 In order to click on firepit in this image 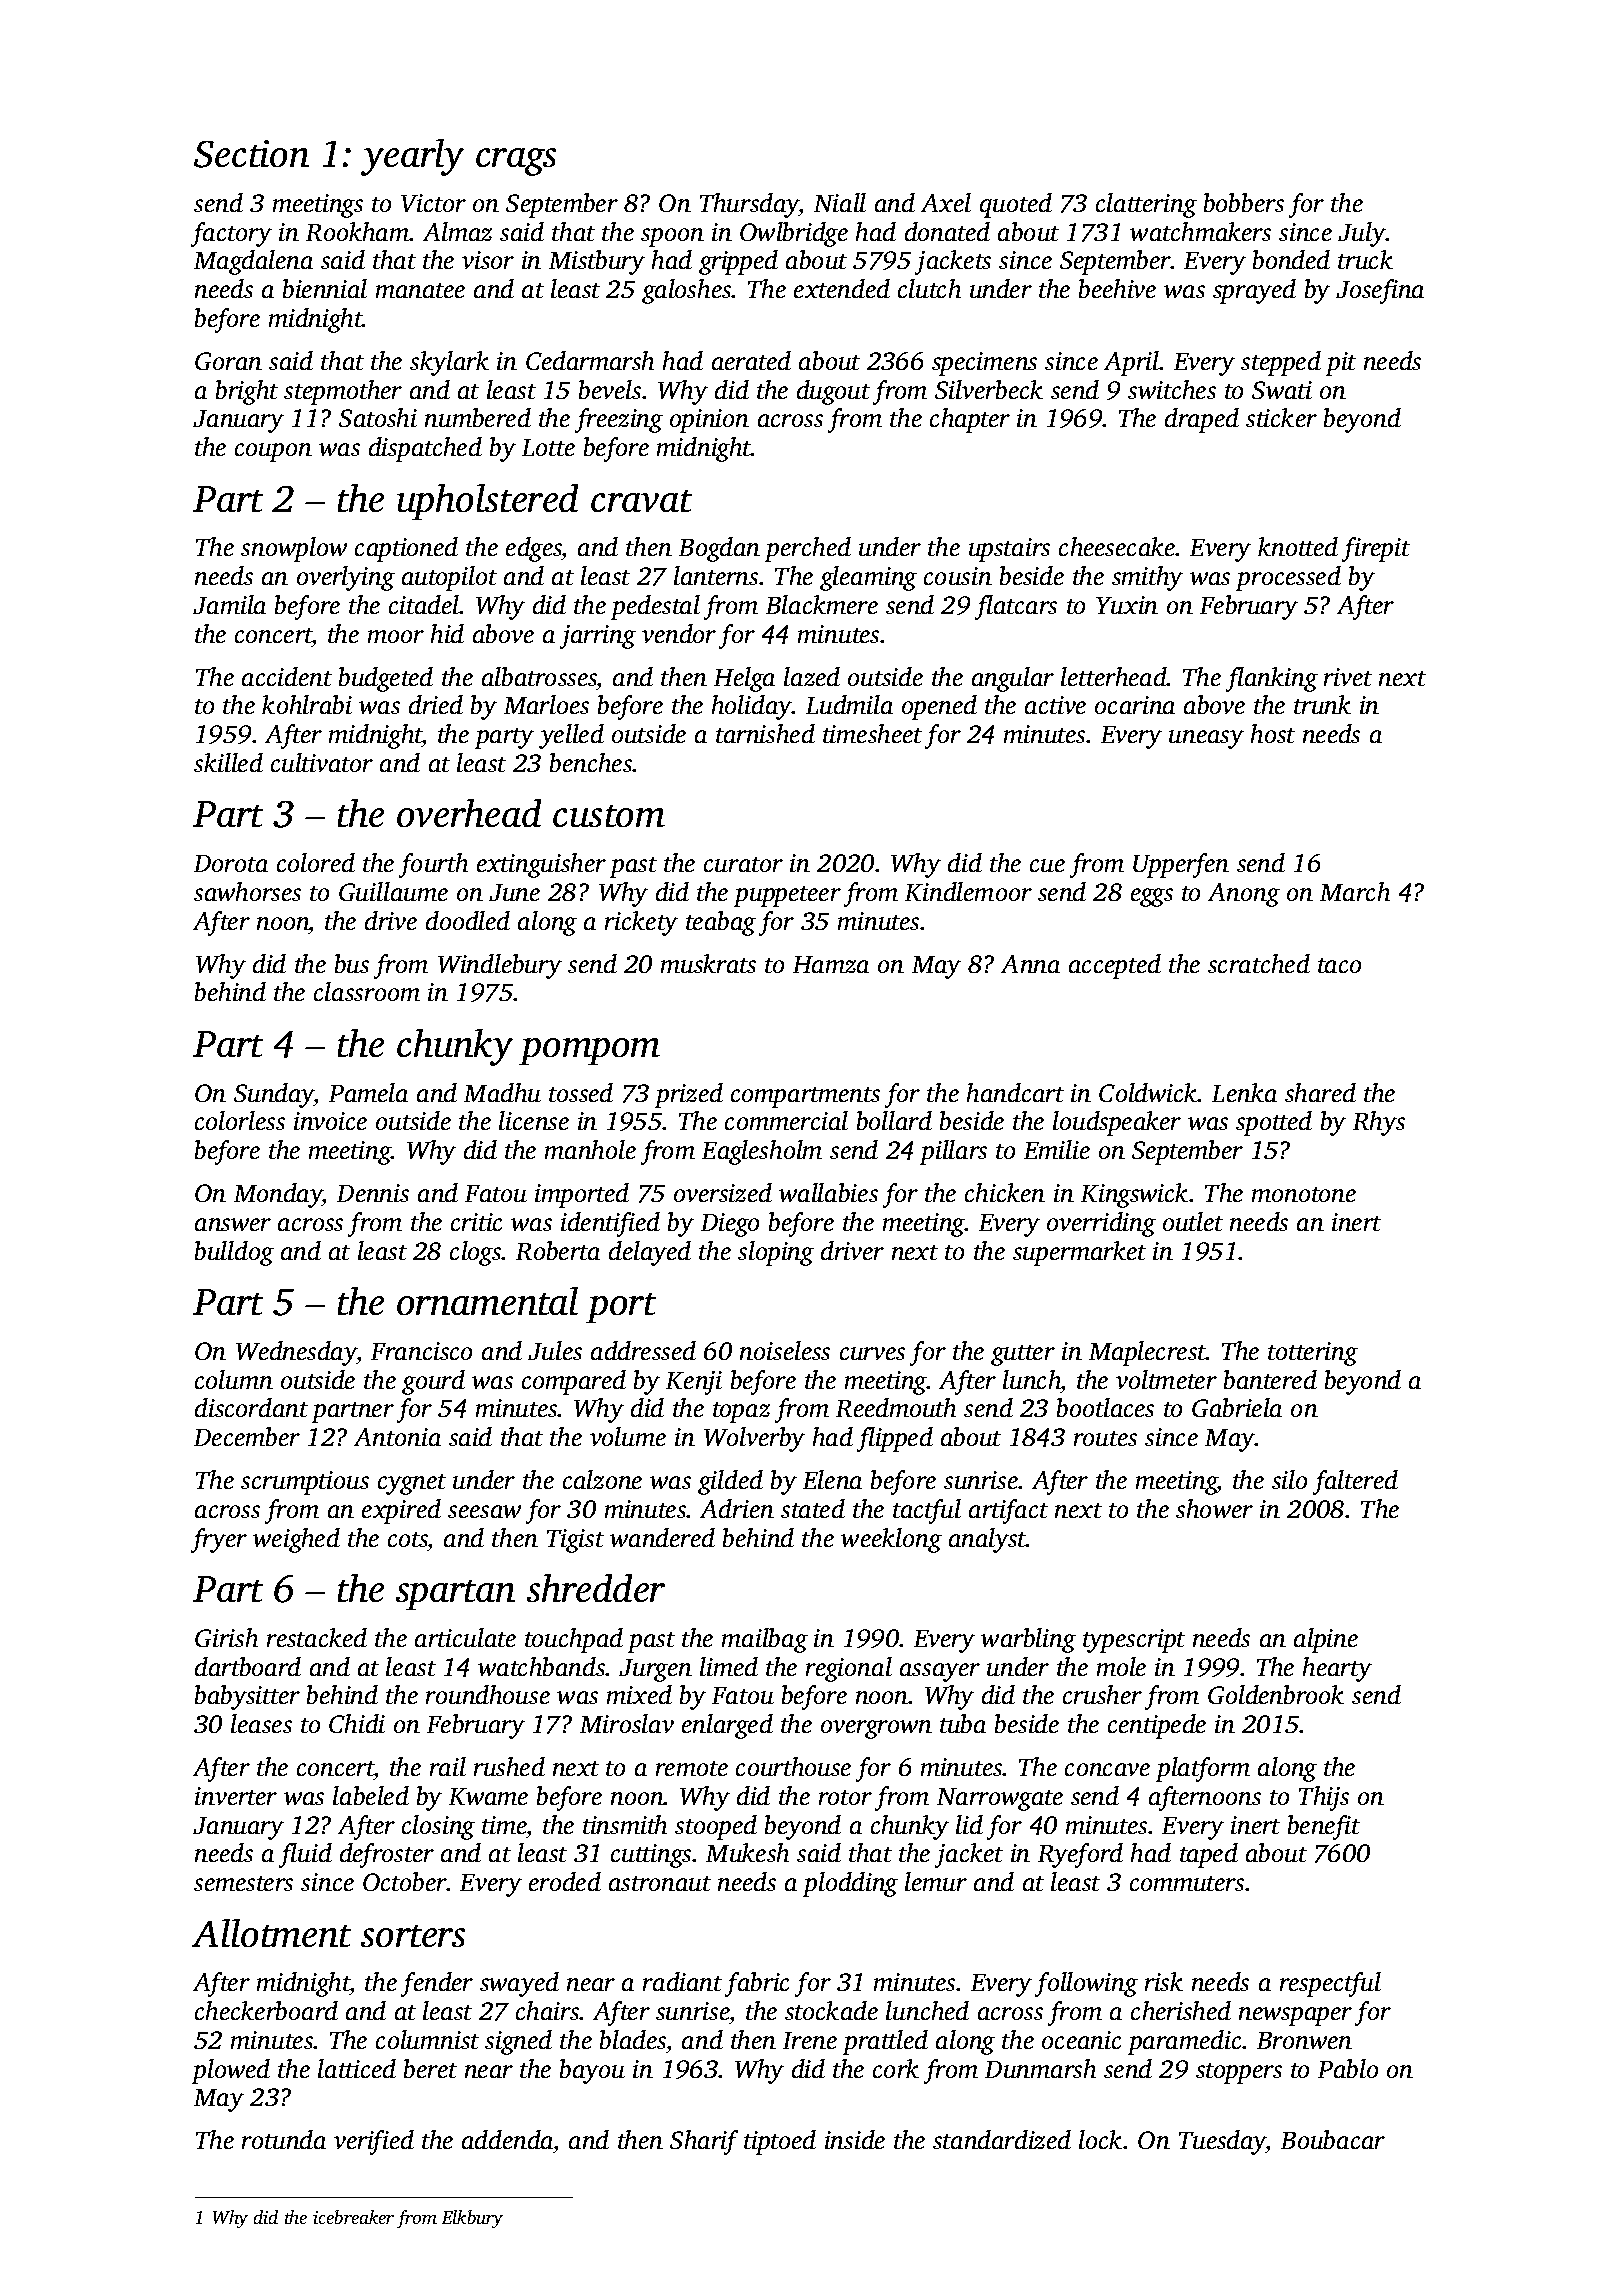, I will do `click(1376, 549)`.
